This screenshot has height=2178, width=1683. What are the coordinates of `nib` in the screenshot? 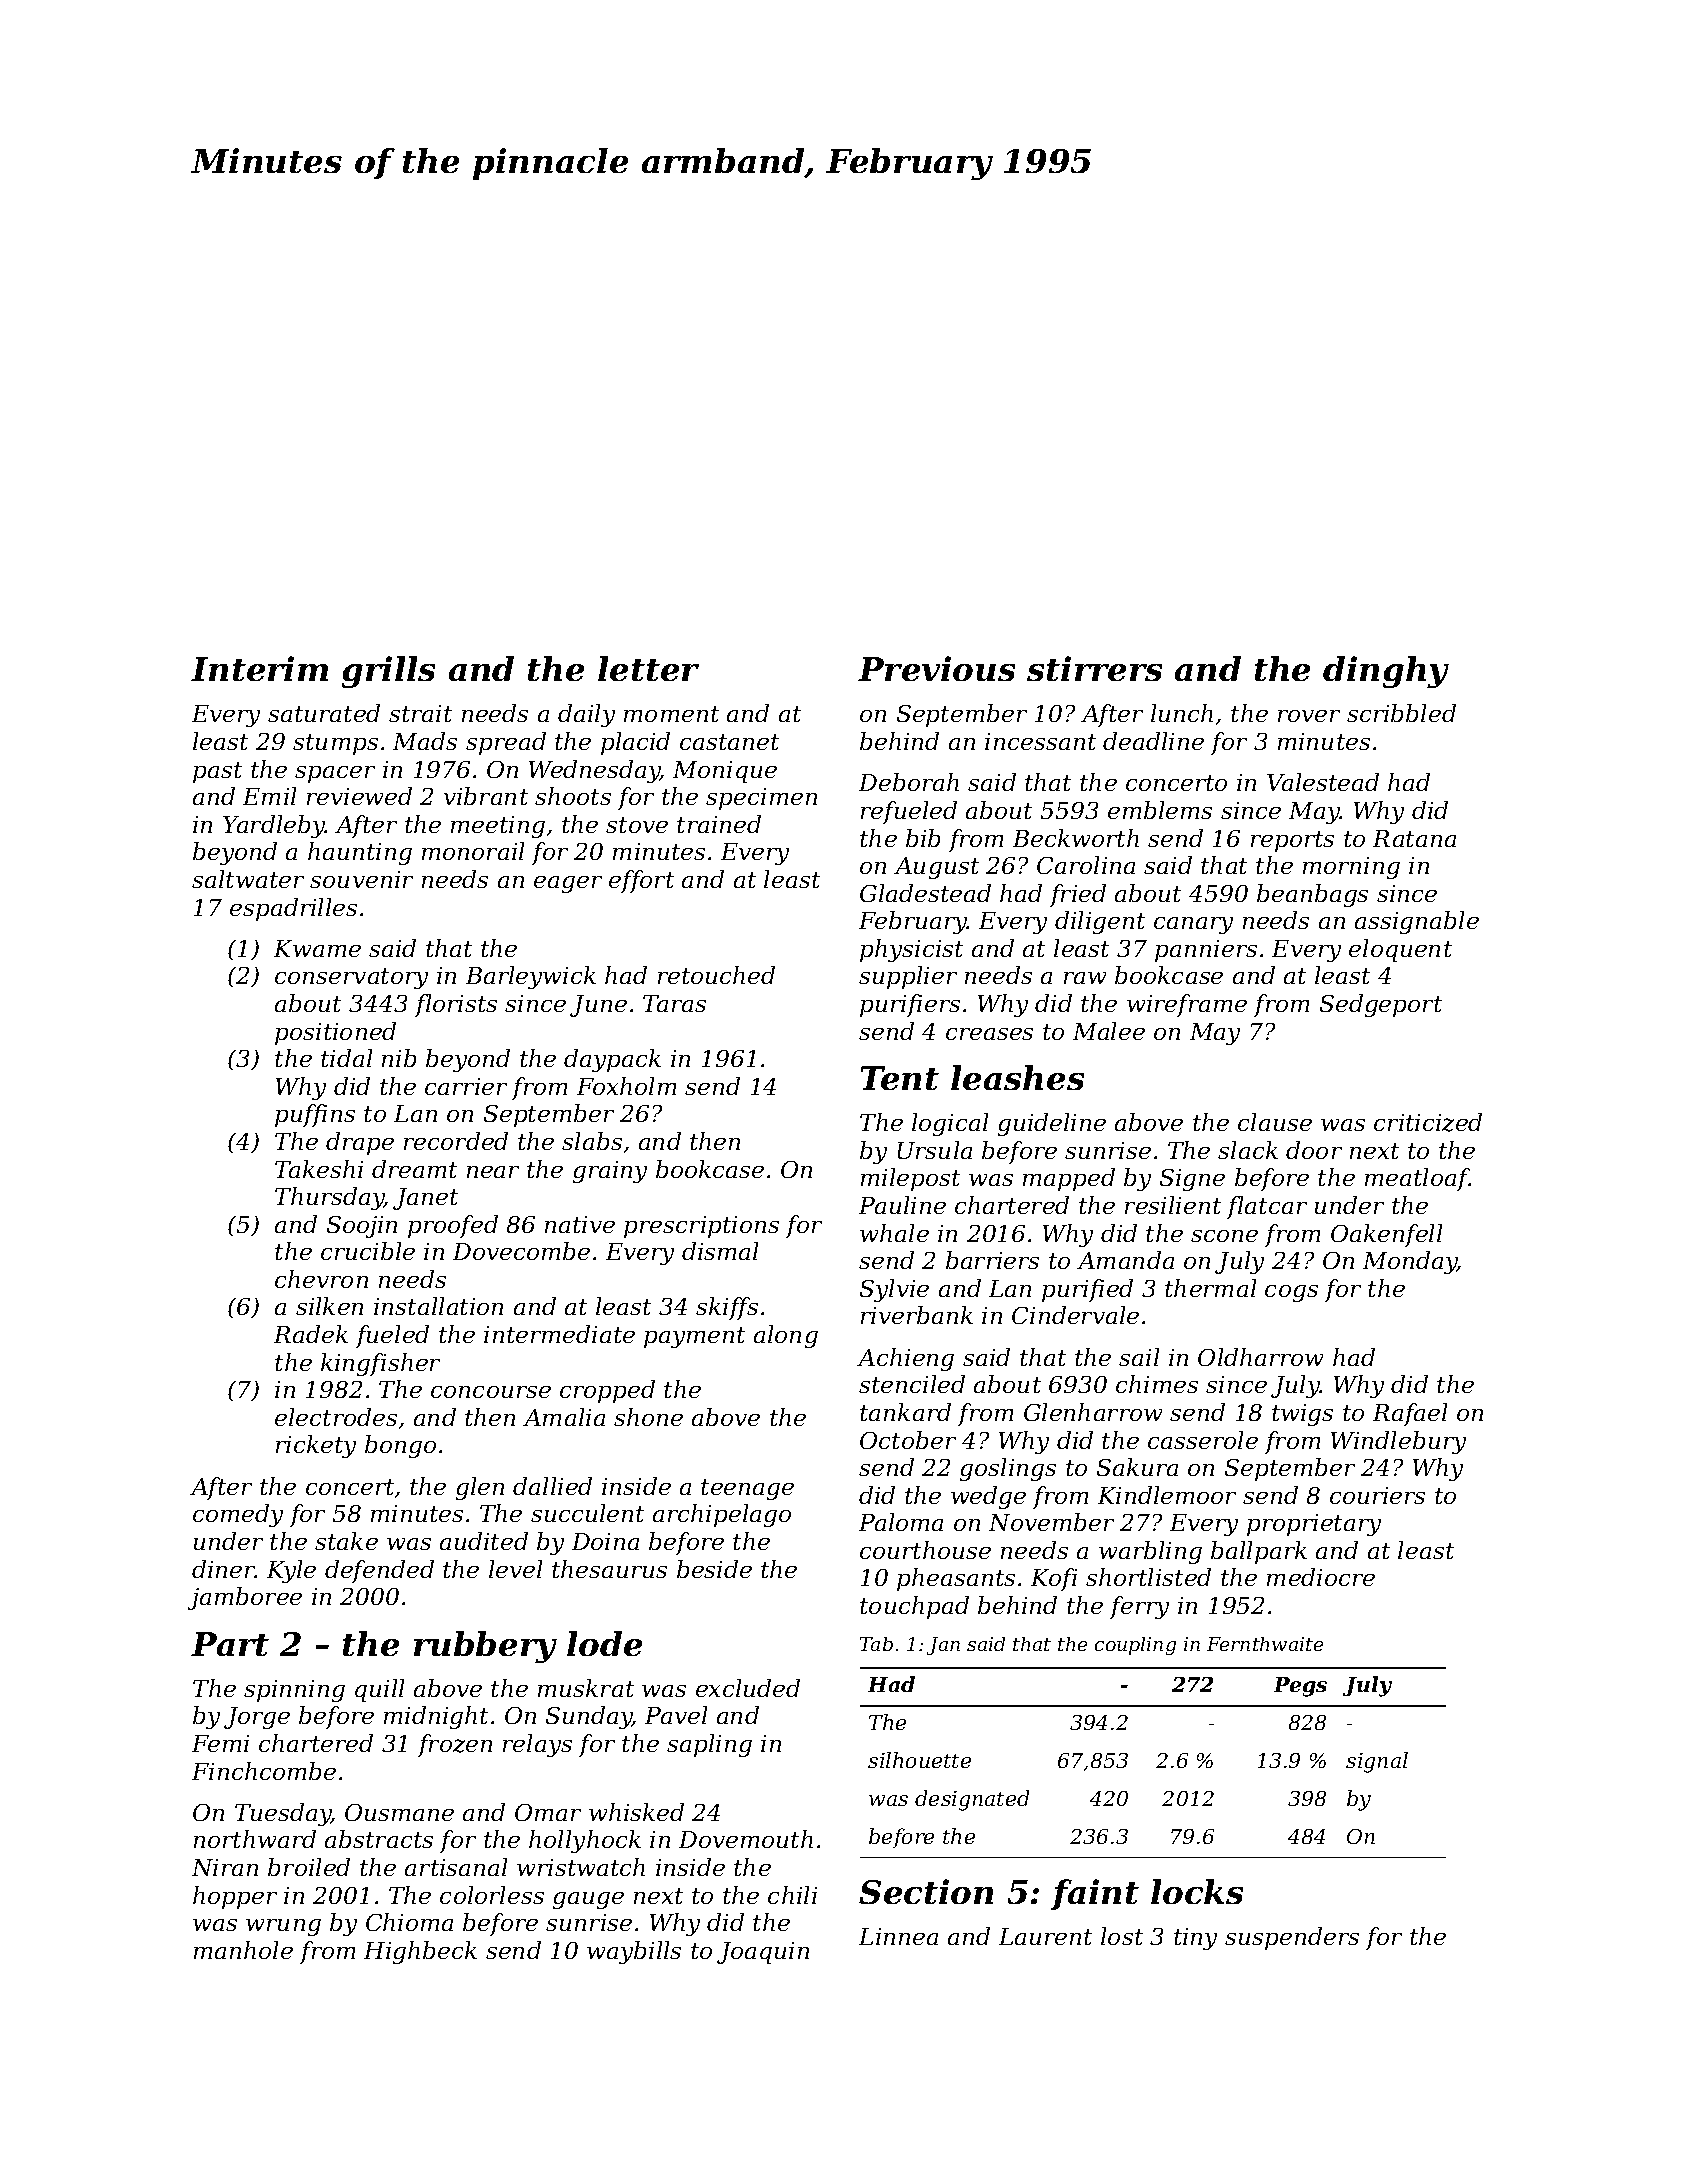 It's located at (399, 1058).
